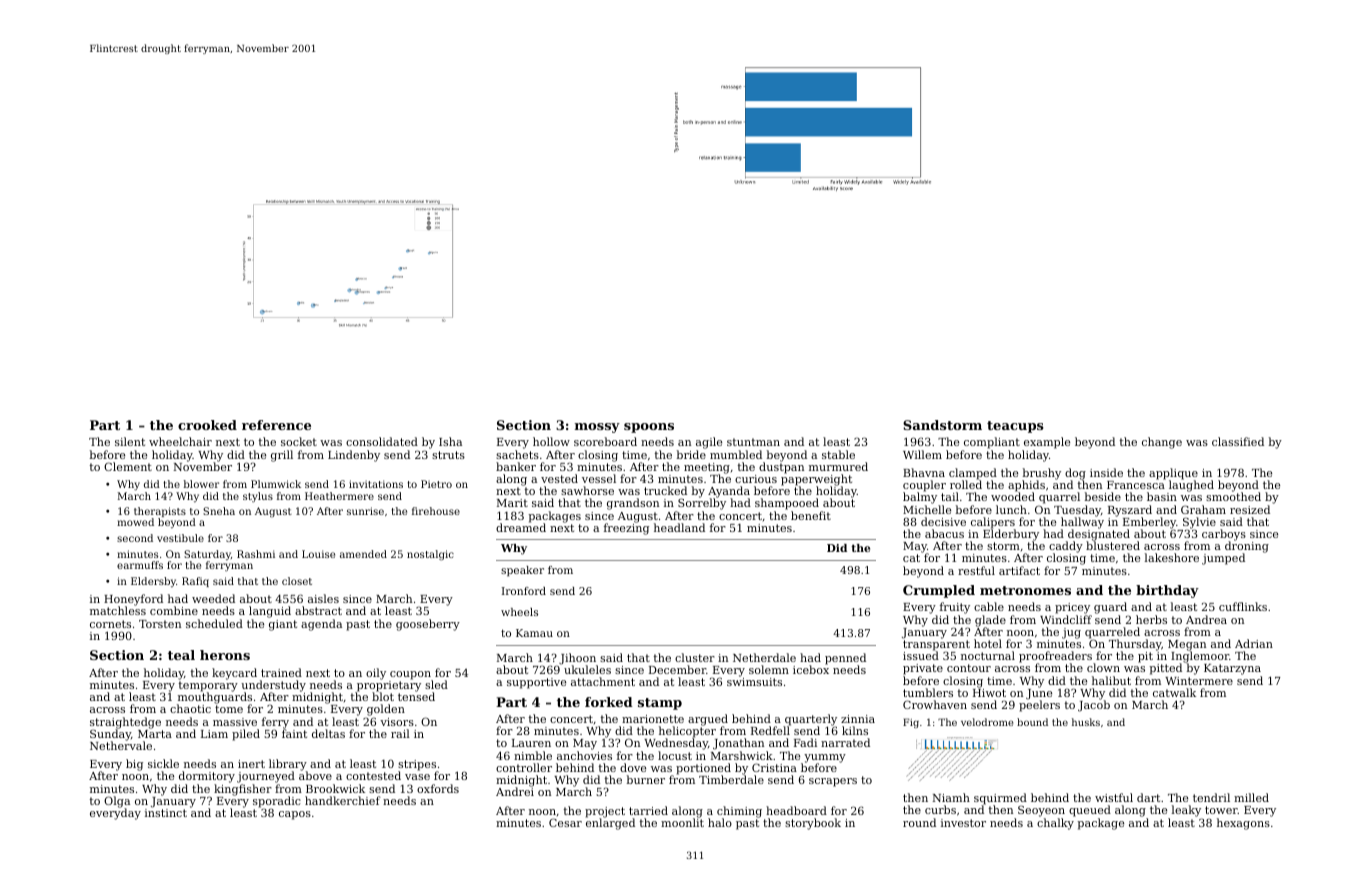  What do you see at coordinates (769, 669) in the image?
I see `solemn` at bounding box center [769, 669].
